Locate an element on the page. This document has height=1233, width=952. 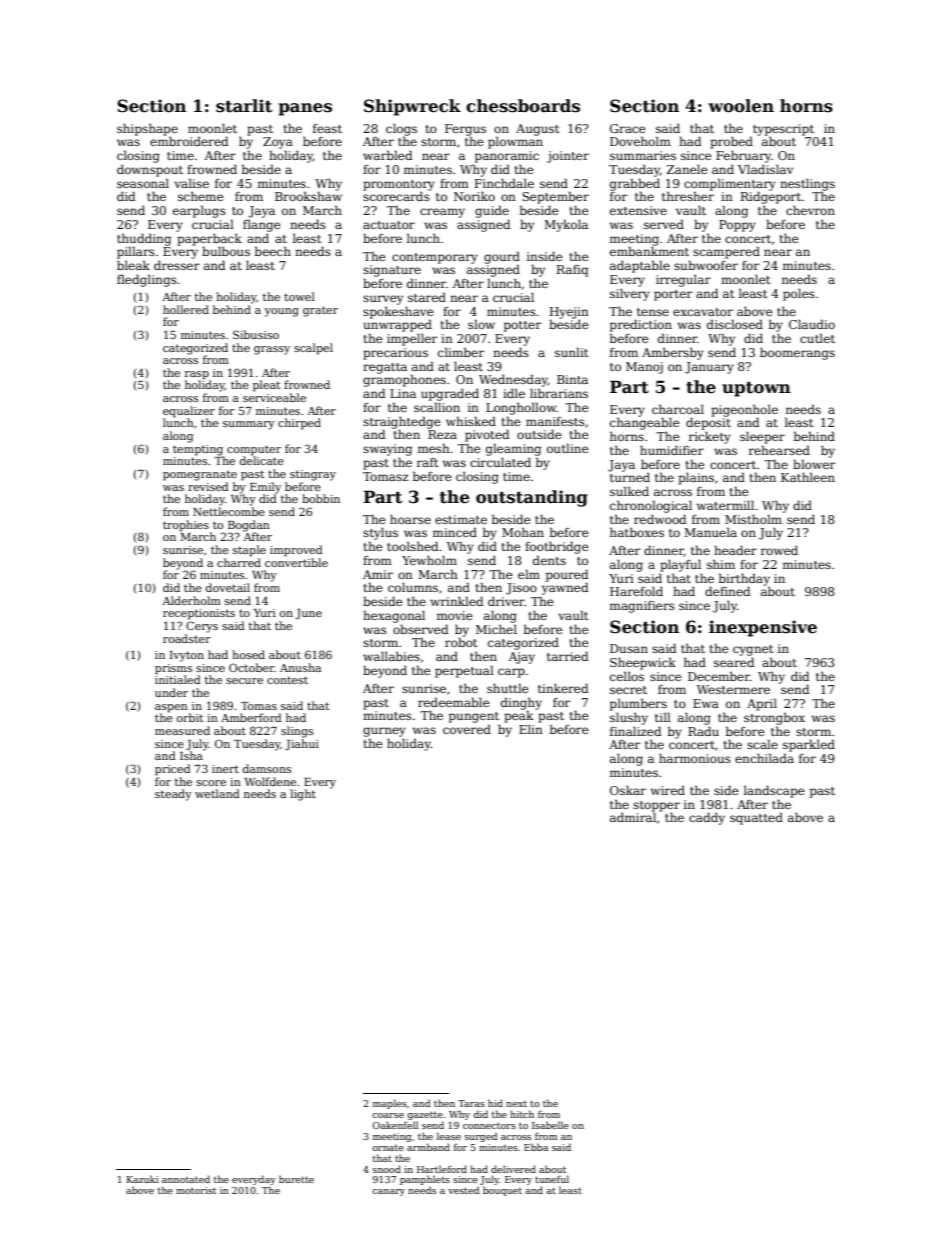
priced is located at coordinates (173, 770).
